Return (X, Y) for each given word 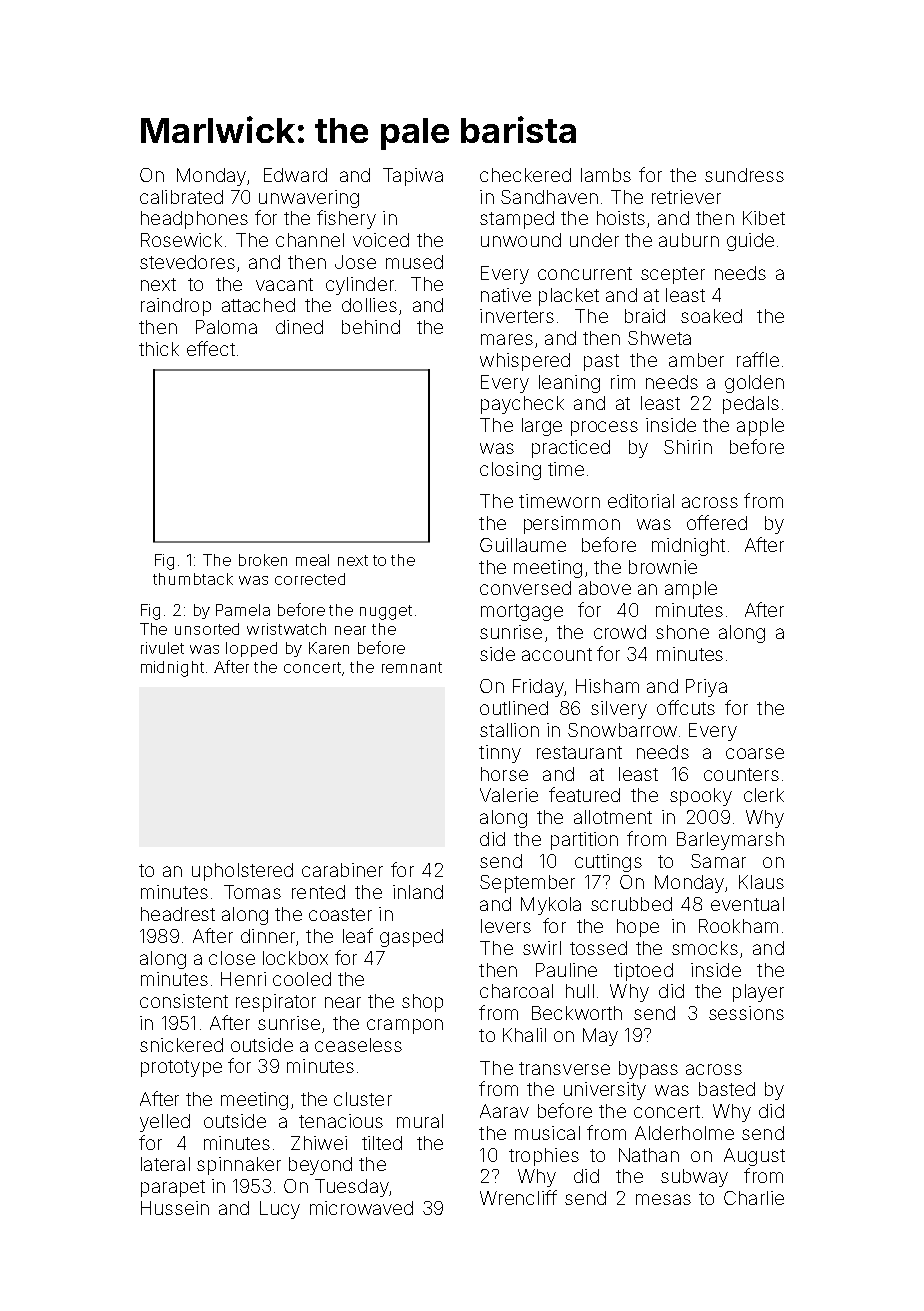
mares (507, 339)
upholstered (242, 872)
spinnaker (239, 1166)
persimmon (572, 525)
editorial (641, 501)
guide (750, 242)
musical (547, 1133)
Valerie (509, 795)
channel (310, 240)
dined (299, 327)
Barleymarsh (730, 841)
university (605, 1091)
